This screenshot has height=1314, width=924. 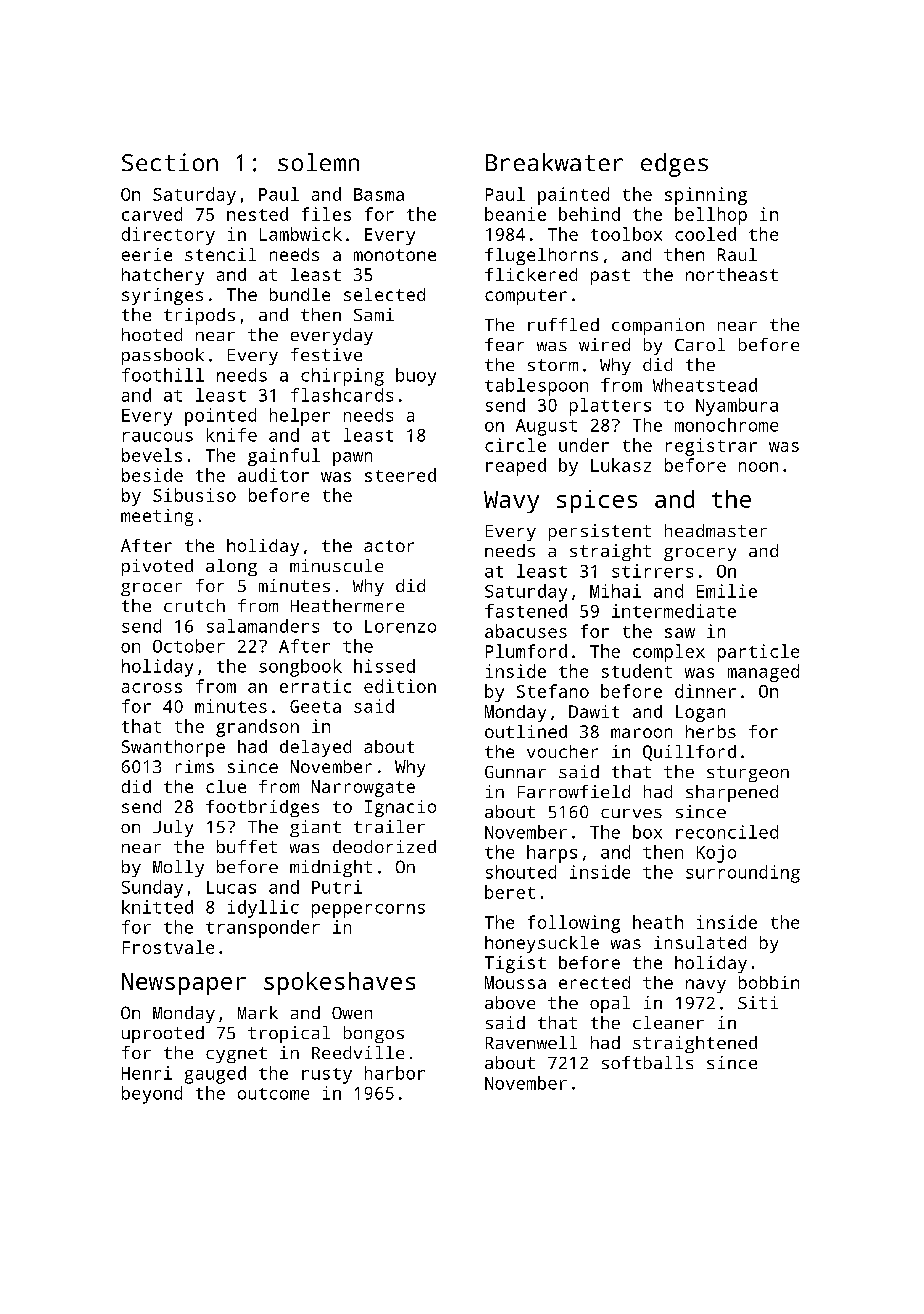 I want to click on edges, so click(x=674, y=165).
